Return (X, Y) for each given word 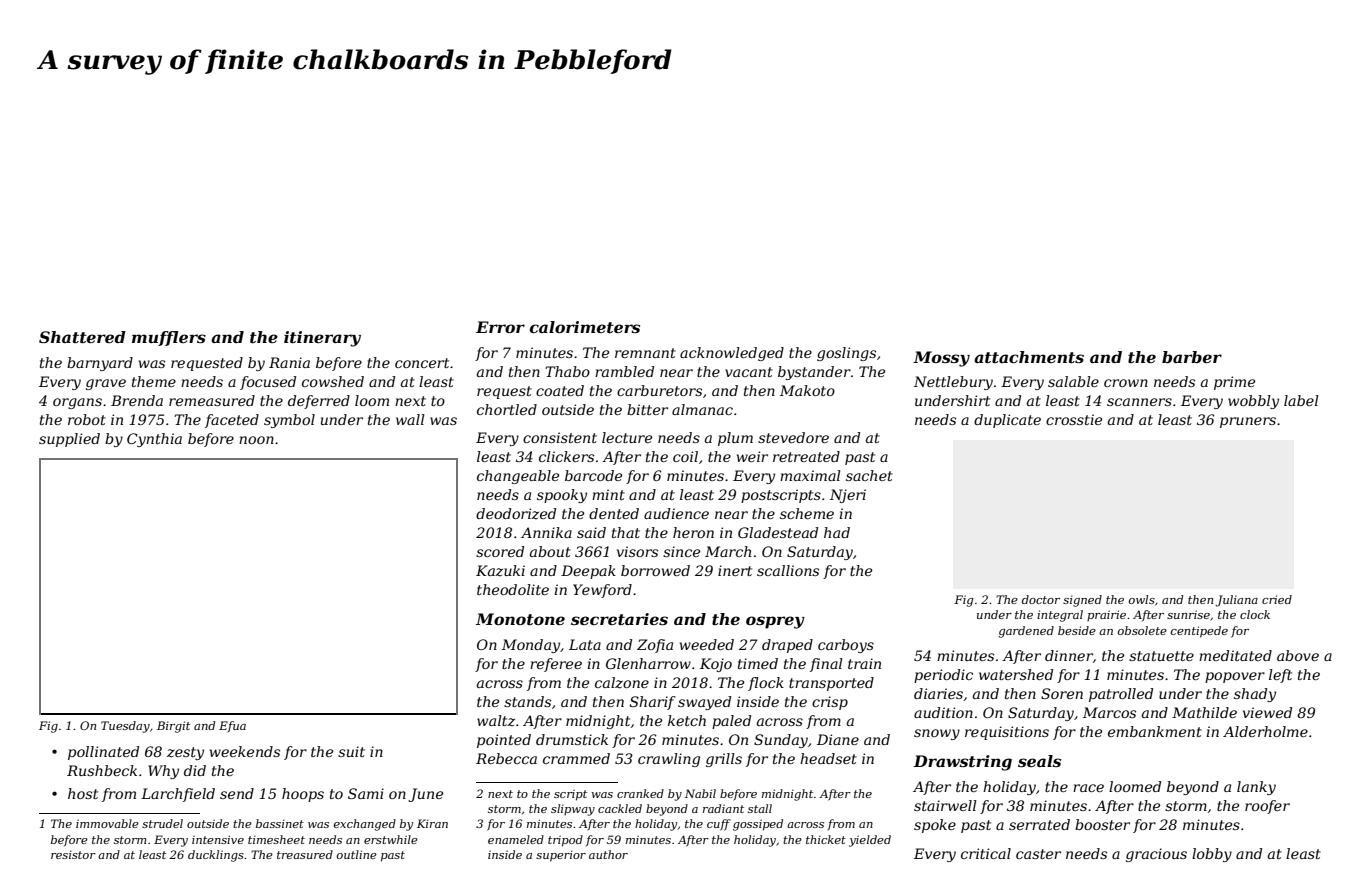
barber (1192, 357)
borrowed (655, 570)
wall (410, 419)
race (1088, 788)
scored (500, 551)
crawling (669, 760)
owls (1141, 599)
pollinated (103, 753)
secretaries (619, 619)
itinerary (322, 339)
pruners (1248, 422)
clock (1255, 614)
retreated (806, 456)
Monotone (520, 619)
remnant (645, 353)
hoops (303, 795)
